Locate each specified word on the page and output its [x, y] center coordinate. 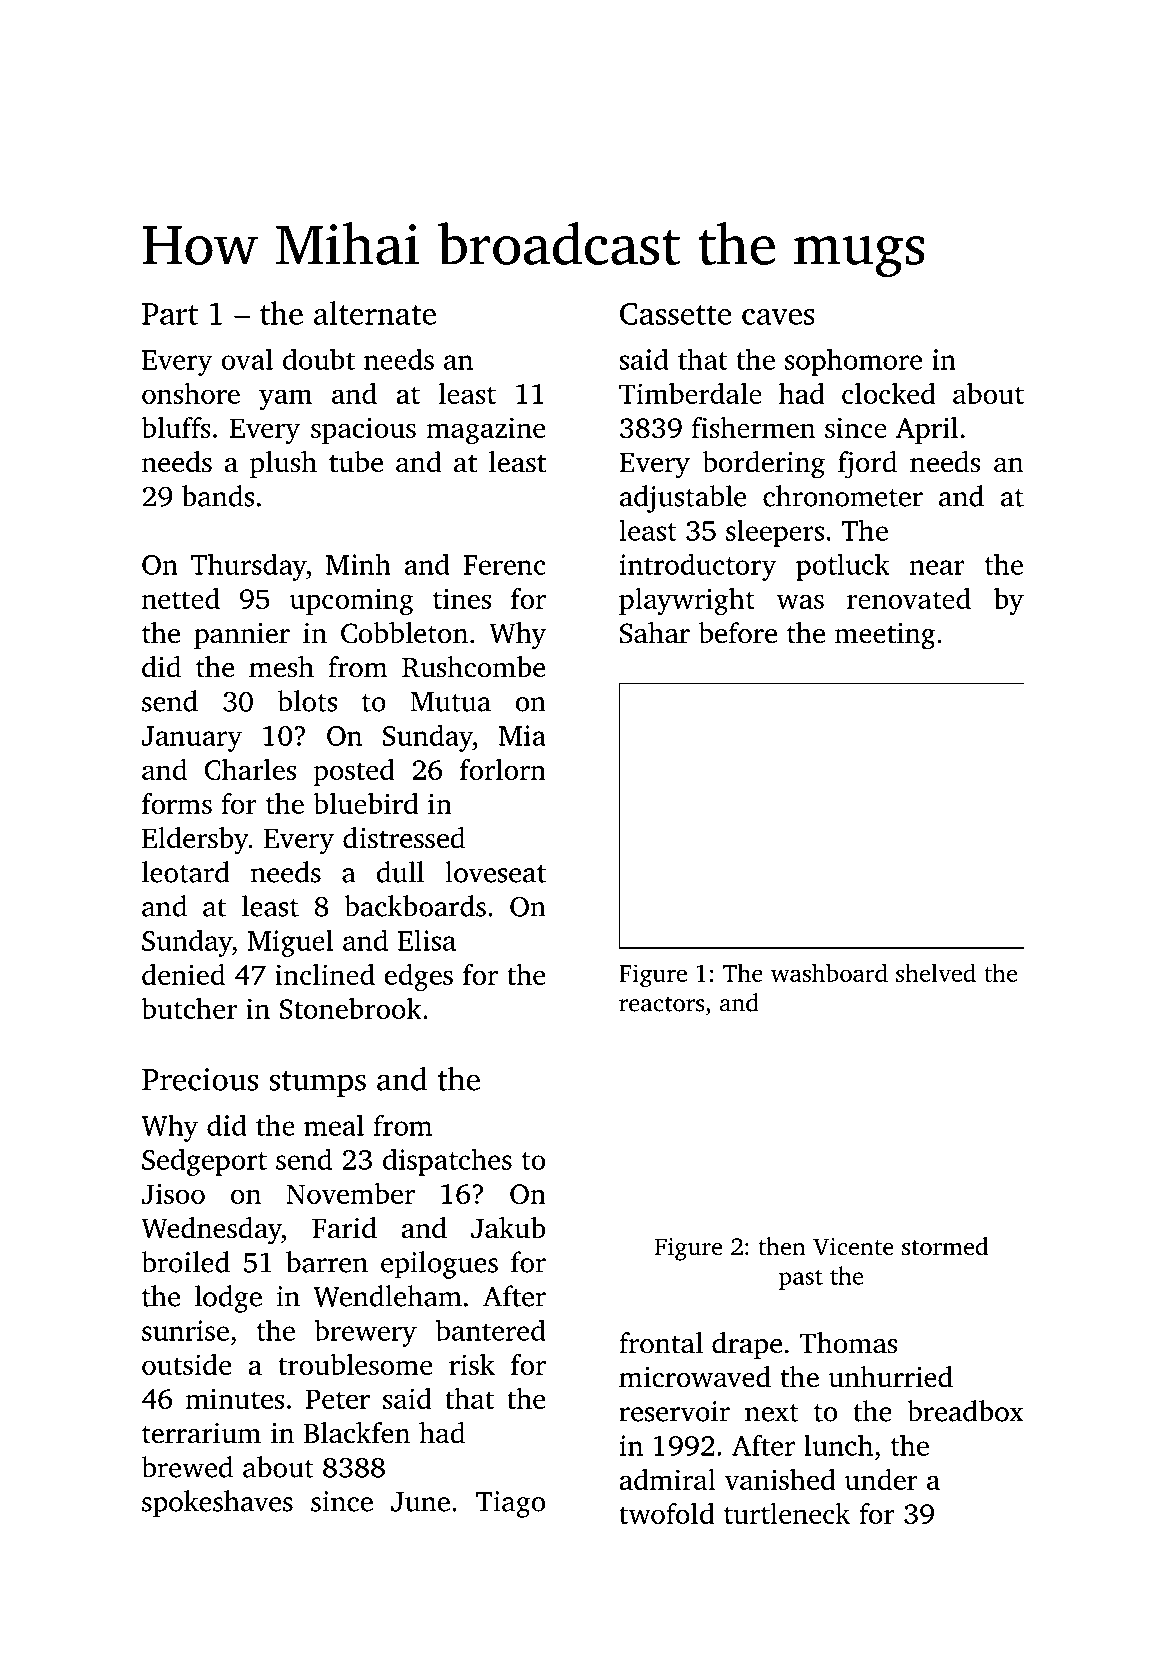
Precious [200, 1079]
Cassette [675, 314]
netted [181, 598]
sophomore [853, 362]
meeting [885, 636]
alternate [375, 313]
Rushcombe [473, 667]
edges [419, 977]
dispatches [447, 1162]
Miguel [290, 943]
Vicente [853, 1247]
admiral [667, 1479]
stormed [945, 1246]
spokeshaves [217, 1504]
